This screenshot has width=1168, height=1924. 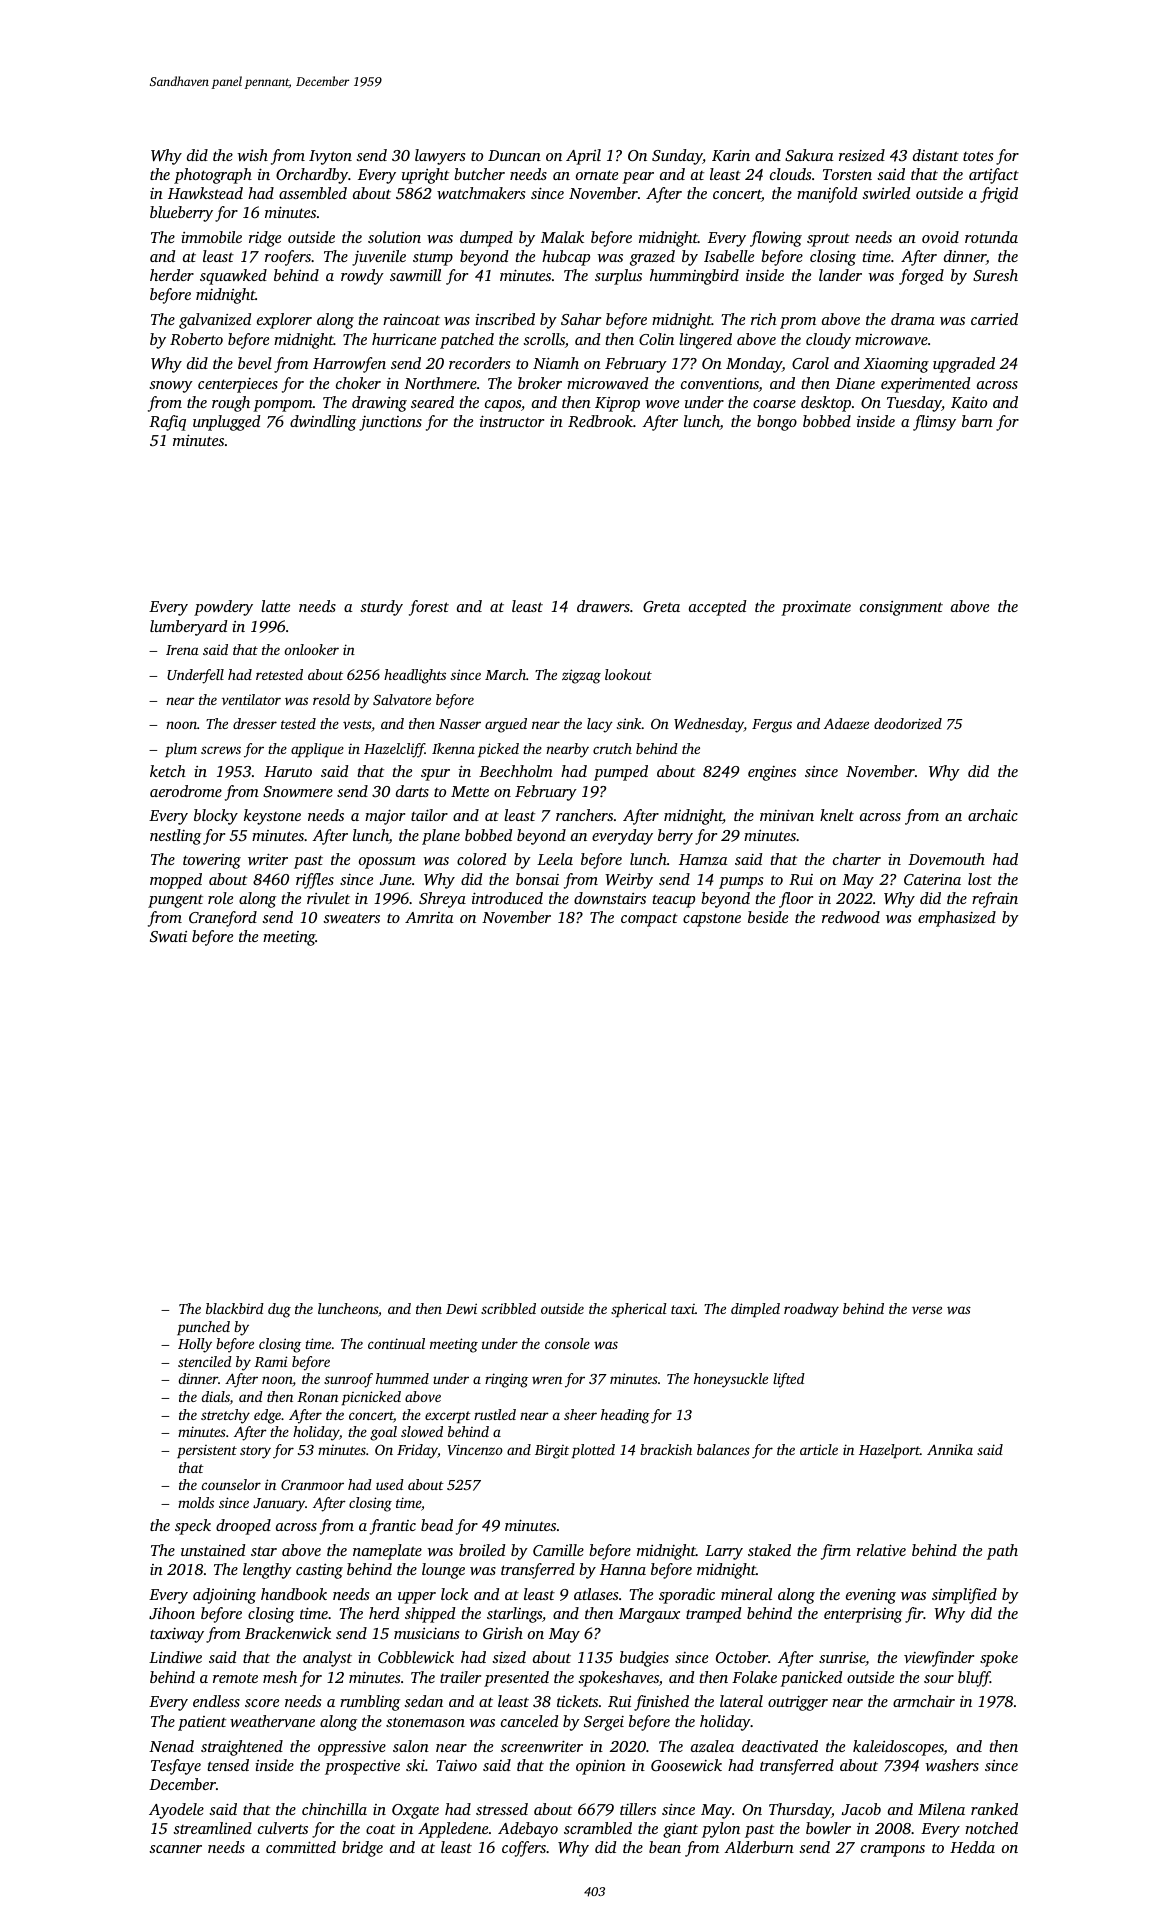 I want to click on scanner, so click(x=175, y=1849).
